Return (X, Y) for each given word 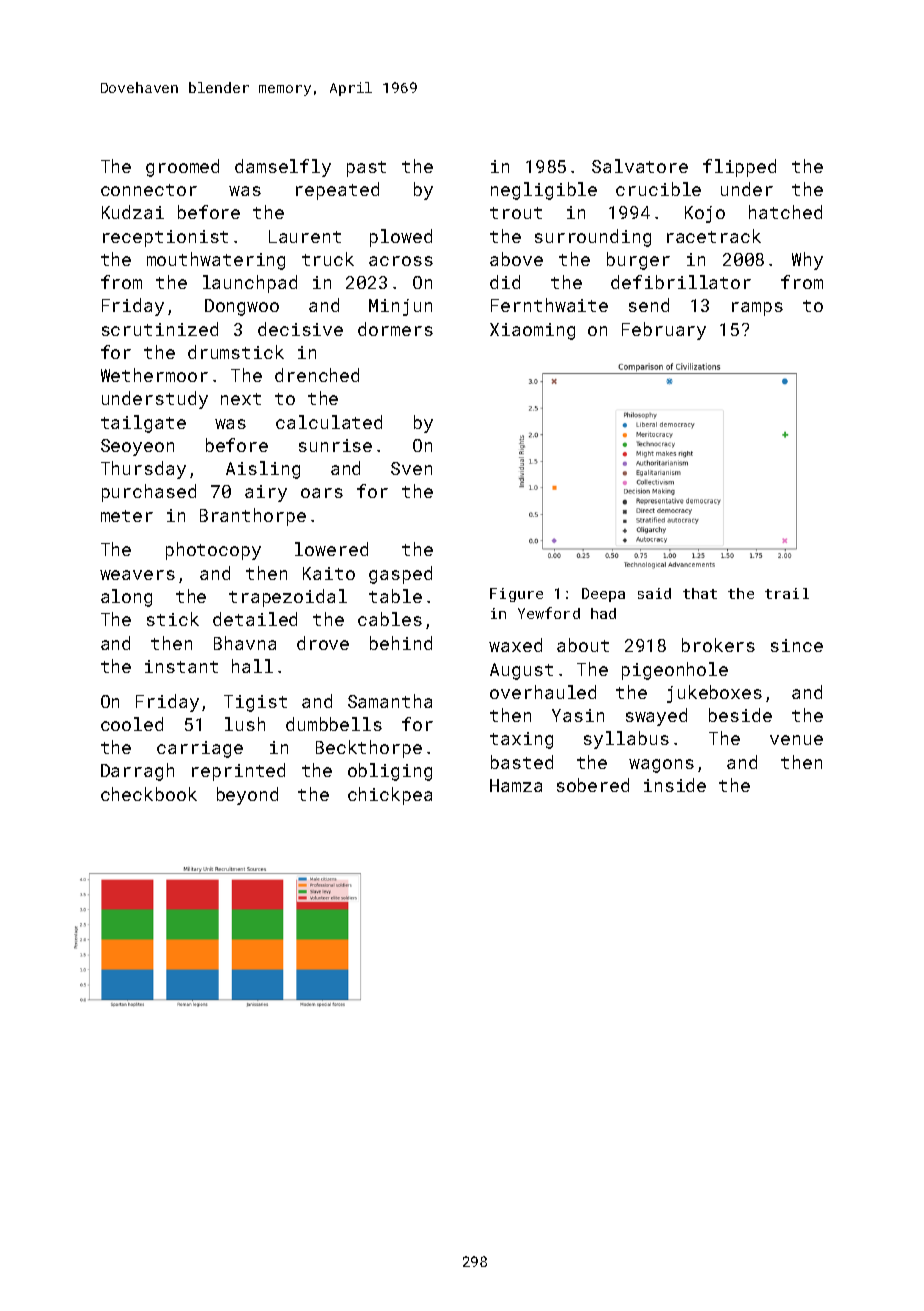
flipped (739, 168)
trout (516, 213)
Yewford (549, 613)
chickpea (390, 796)
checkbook (149, 794)
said (654, 593)
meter (127, 516)
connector (149, 190)
